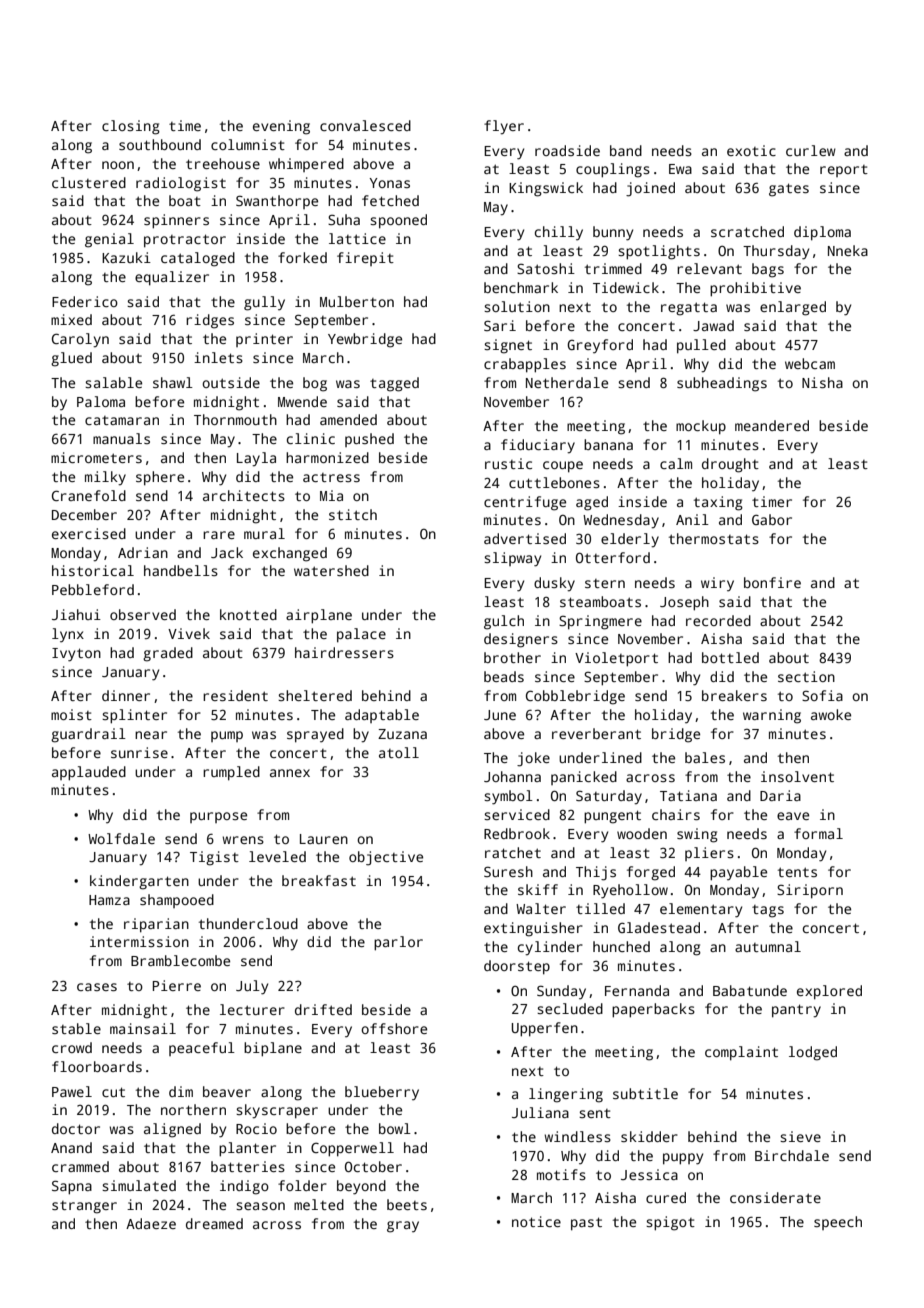  Describe the element at coordinates (398, 943) in the image. I see `parlor` at that location.
